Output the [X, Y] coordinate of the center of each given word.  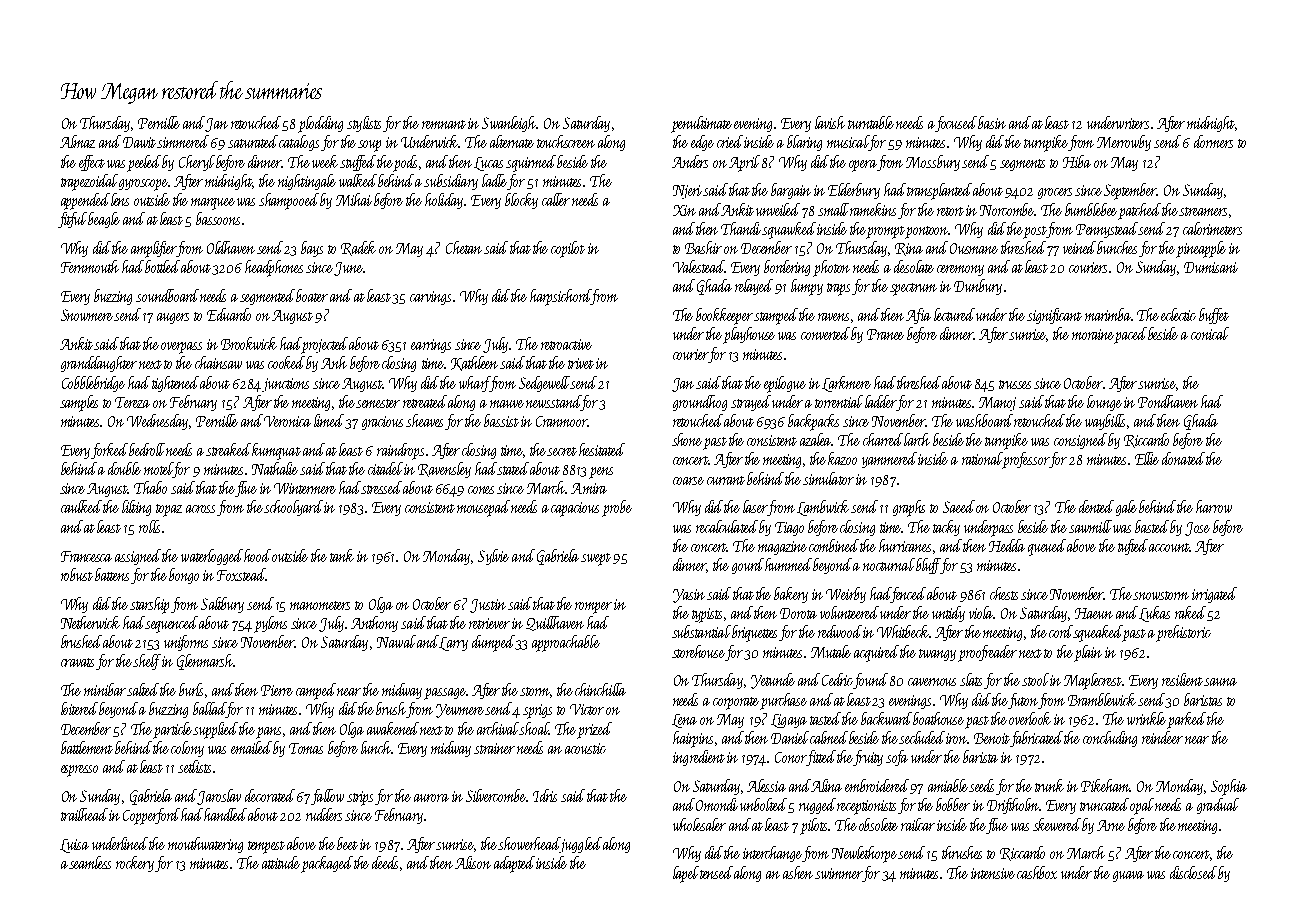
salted [143, 689]
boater [312, 295]
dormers [1213, 141]
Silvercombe [496, 795]
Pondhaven [1168, 401]
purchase [783, 701]
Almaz [77, 141]
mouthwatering [205, 845]
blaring [804, 143]
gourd [748, 566]
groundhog [700, 403]
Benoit [992, 738]
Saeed [959, 506]
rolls [149, 526]
